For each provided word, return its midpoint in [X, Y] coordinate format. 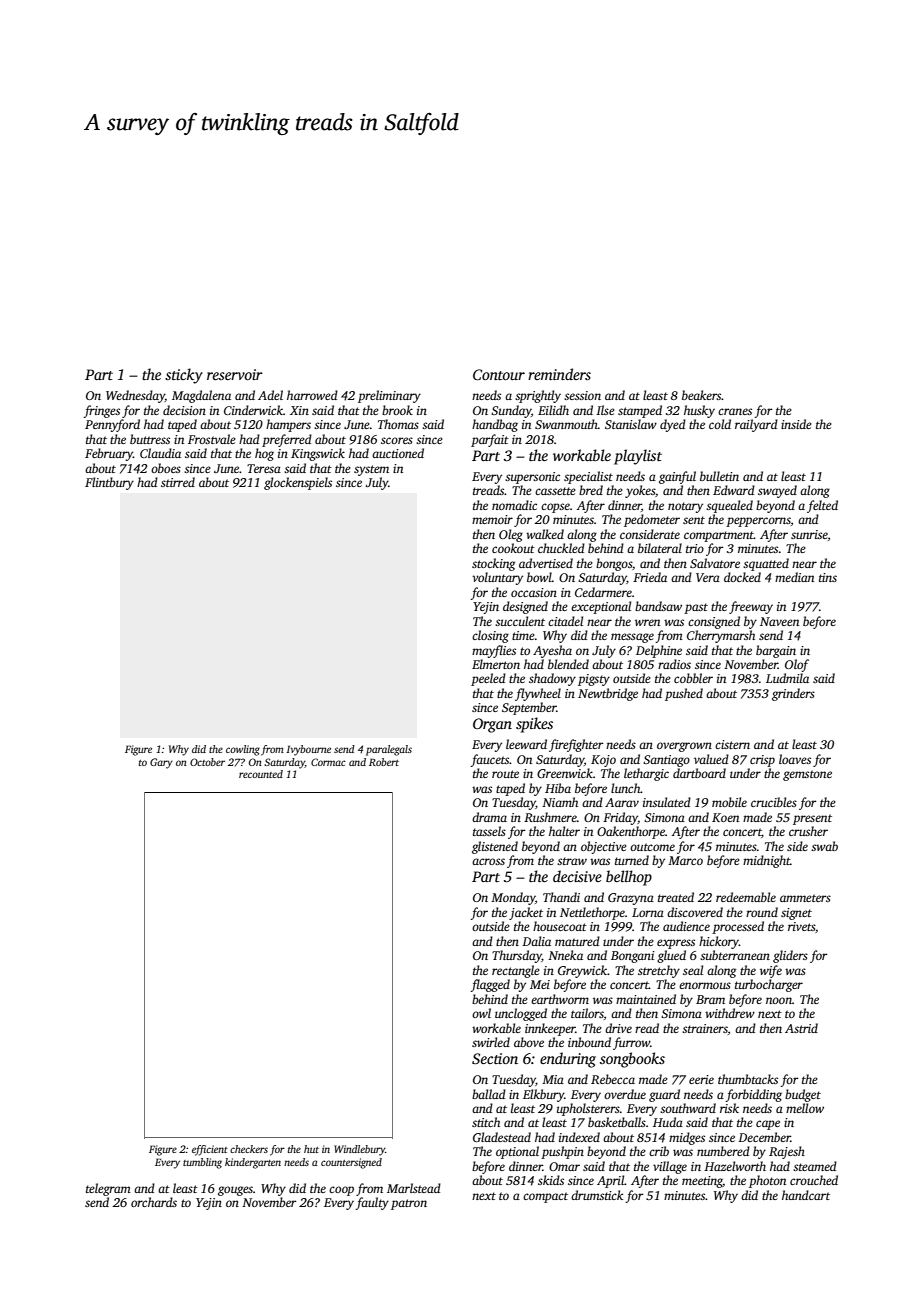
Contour [499, 374]
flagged [490, 985]
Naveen [779, 621]
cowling [243, 750]
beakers [702, 395]
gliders [790, 956]
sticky [184, 376]
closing [490, 636]
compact [545, 1197]
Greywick [583, 971]
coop [341, 1191]
